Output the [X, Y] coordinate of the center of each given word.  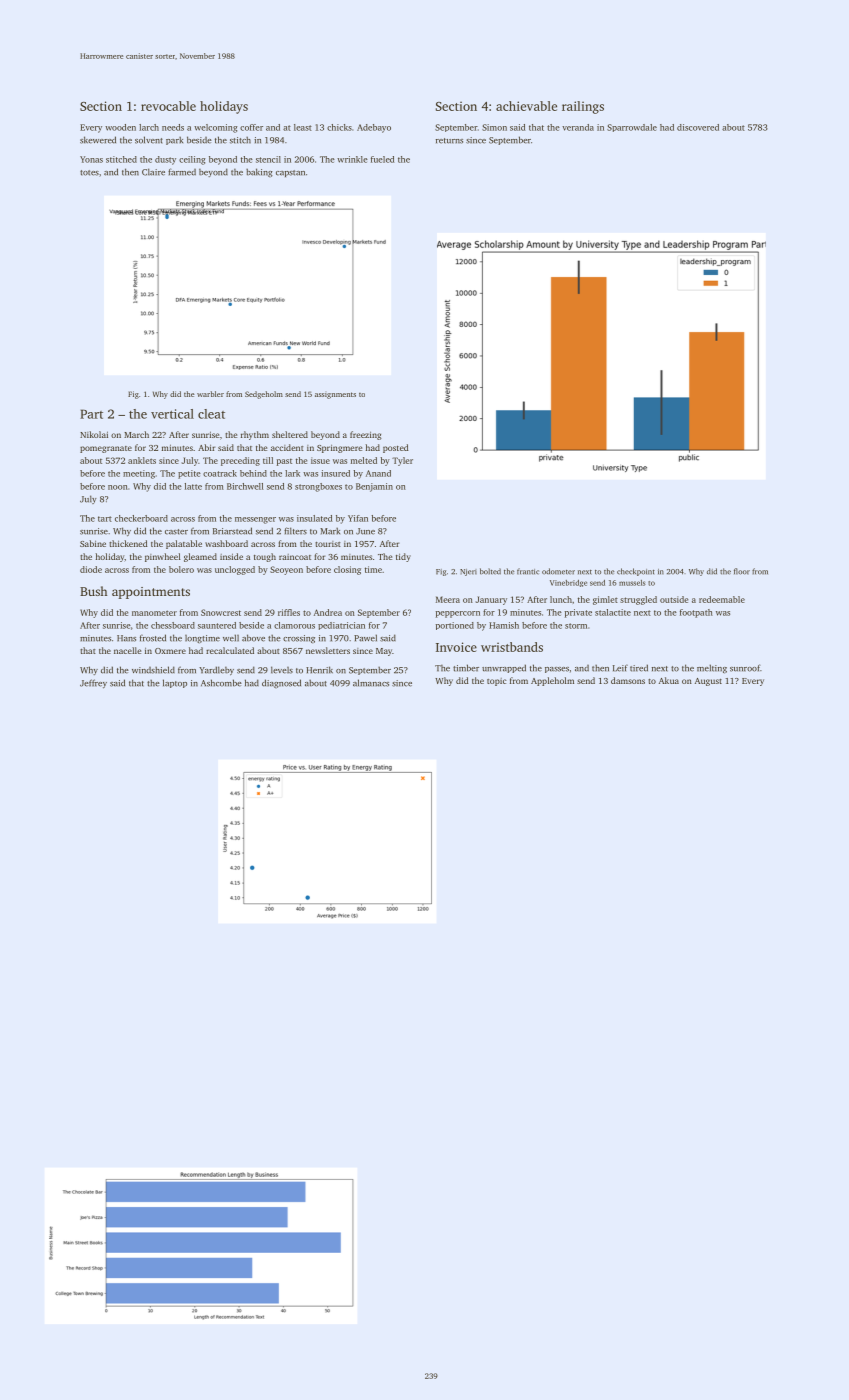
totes [89, 173]
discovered [698, 127]
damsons [628, 680]
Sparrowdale [632, 128]
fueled [382, 159]
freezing [366, 435]
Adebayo [374, 128]
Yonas [91, 159]
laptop [175, 683]
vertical [172, 414]
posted [396, 448]
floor [742, 571]
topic [497, 682]
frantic [528, 571]
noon [118, 487]
